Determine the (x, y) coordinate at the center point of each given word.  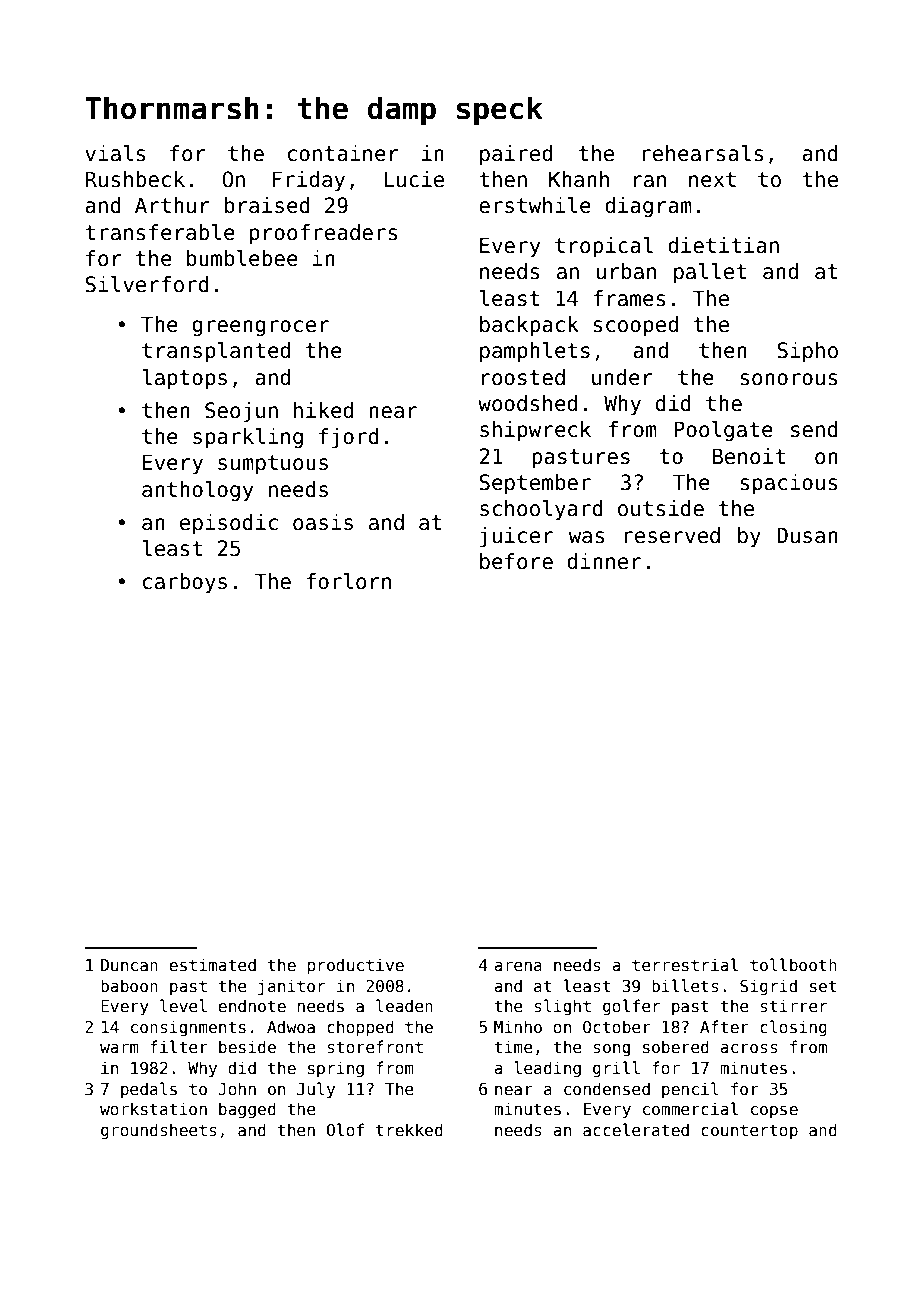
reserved (672, 535)
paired (516, 155)
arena (518, 966)
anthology (197, 491)
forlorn (348, 581)
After (724, 1026)
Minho (518, 1026)
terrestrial (685, 964)
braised (267, 205)
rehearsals (702, 153)
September (535, 484)
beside (247, 1046)
